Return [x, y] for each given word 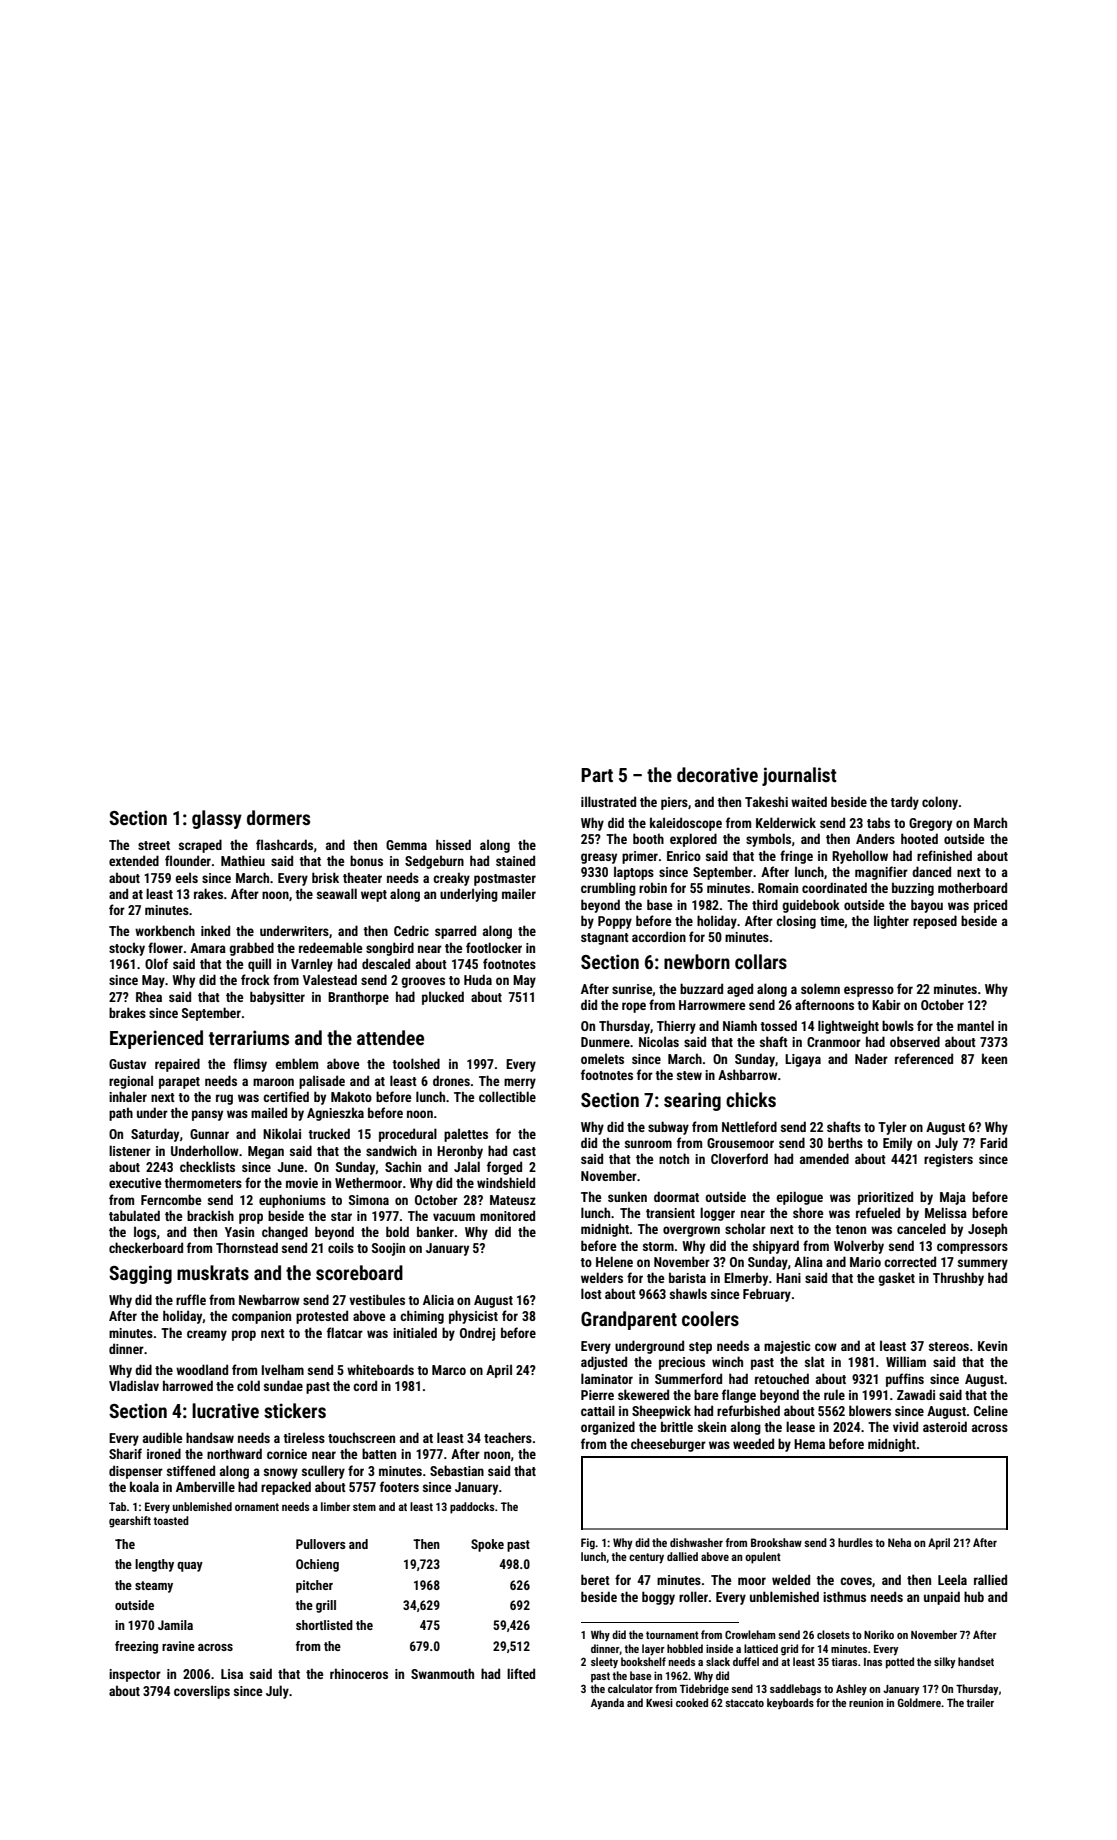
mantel [975, 1025]
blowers [870, 1410]
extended [134, 860]
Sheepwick [661, 1412]
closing [796, 922]
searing [692, 1101]
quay [190, 1567]
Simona [369, 1200]
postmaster [505, 880]
